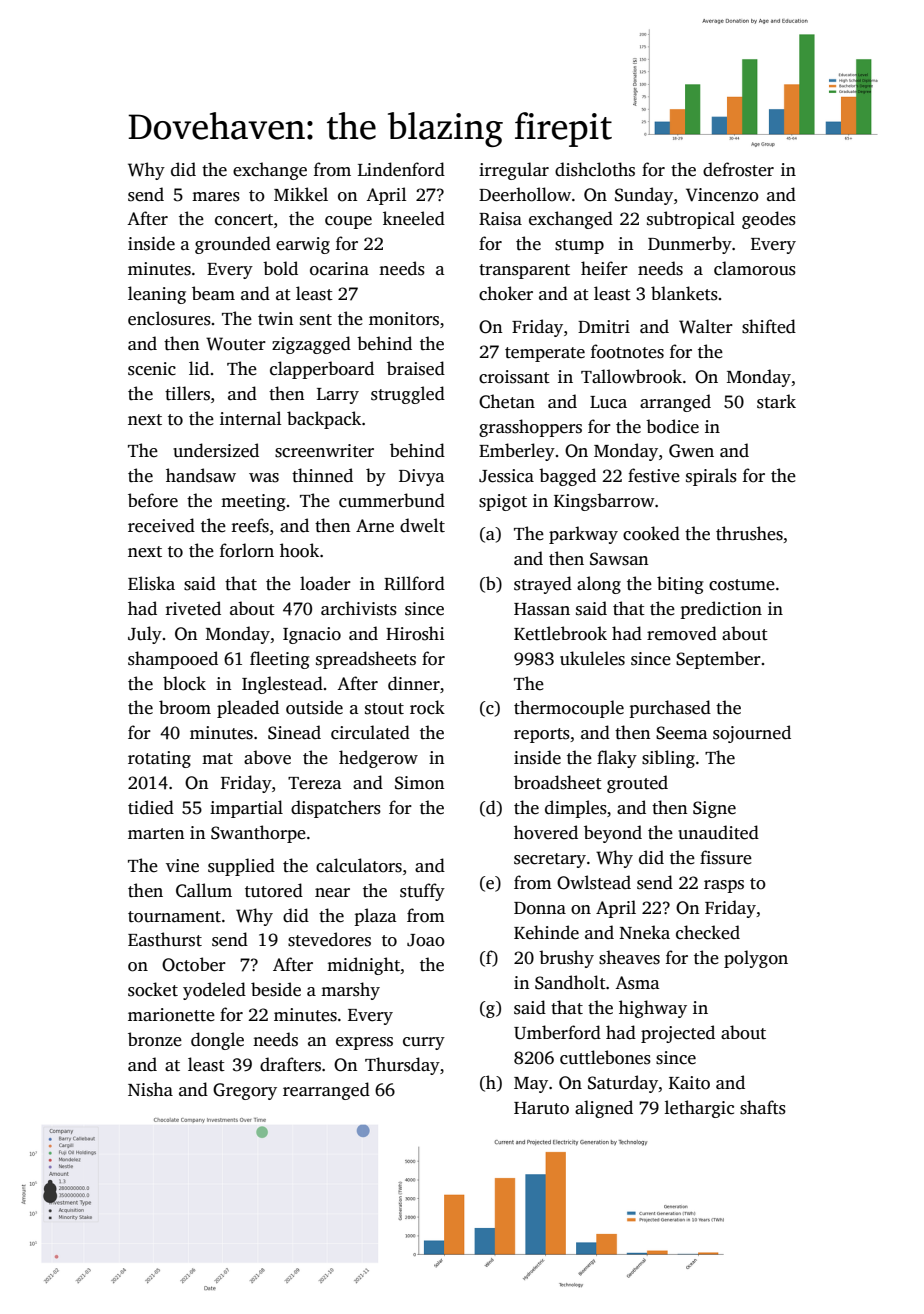  What do you see at coordinates (682, 733) in the screenshot?
I see `Seema` at bounding box center [682, 733].
